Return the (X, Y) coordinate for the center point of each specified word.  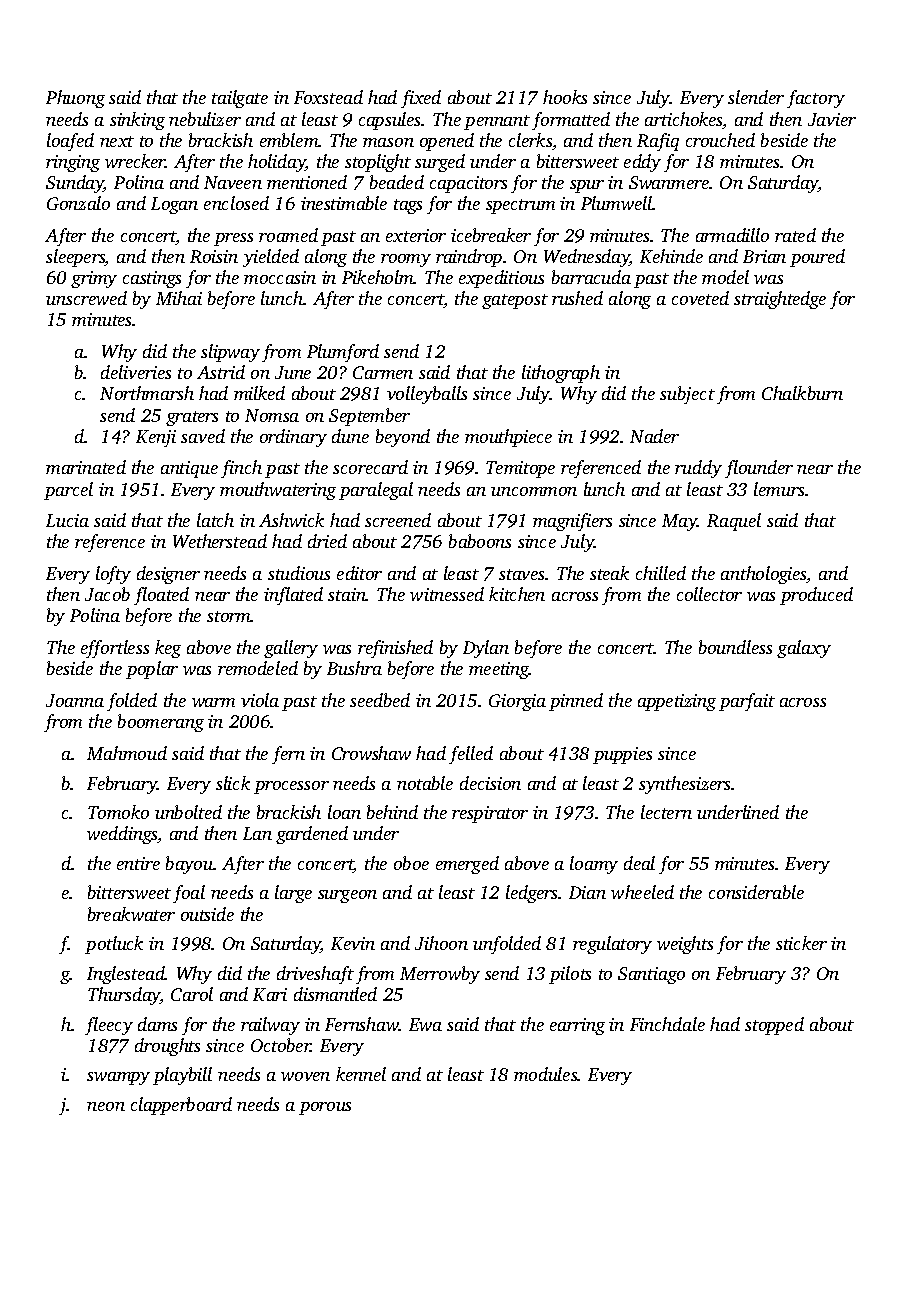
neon (106, 1106)
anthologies (764, 575)
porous (325, 1108)
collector (709, 594)
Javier (832, 119)
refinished (395, 649)
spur (587, 186)
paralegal (376, 491)
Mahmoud (127, 753)
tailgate (240, 99)
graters (192, 418)
